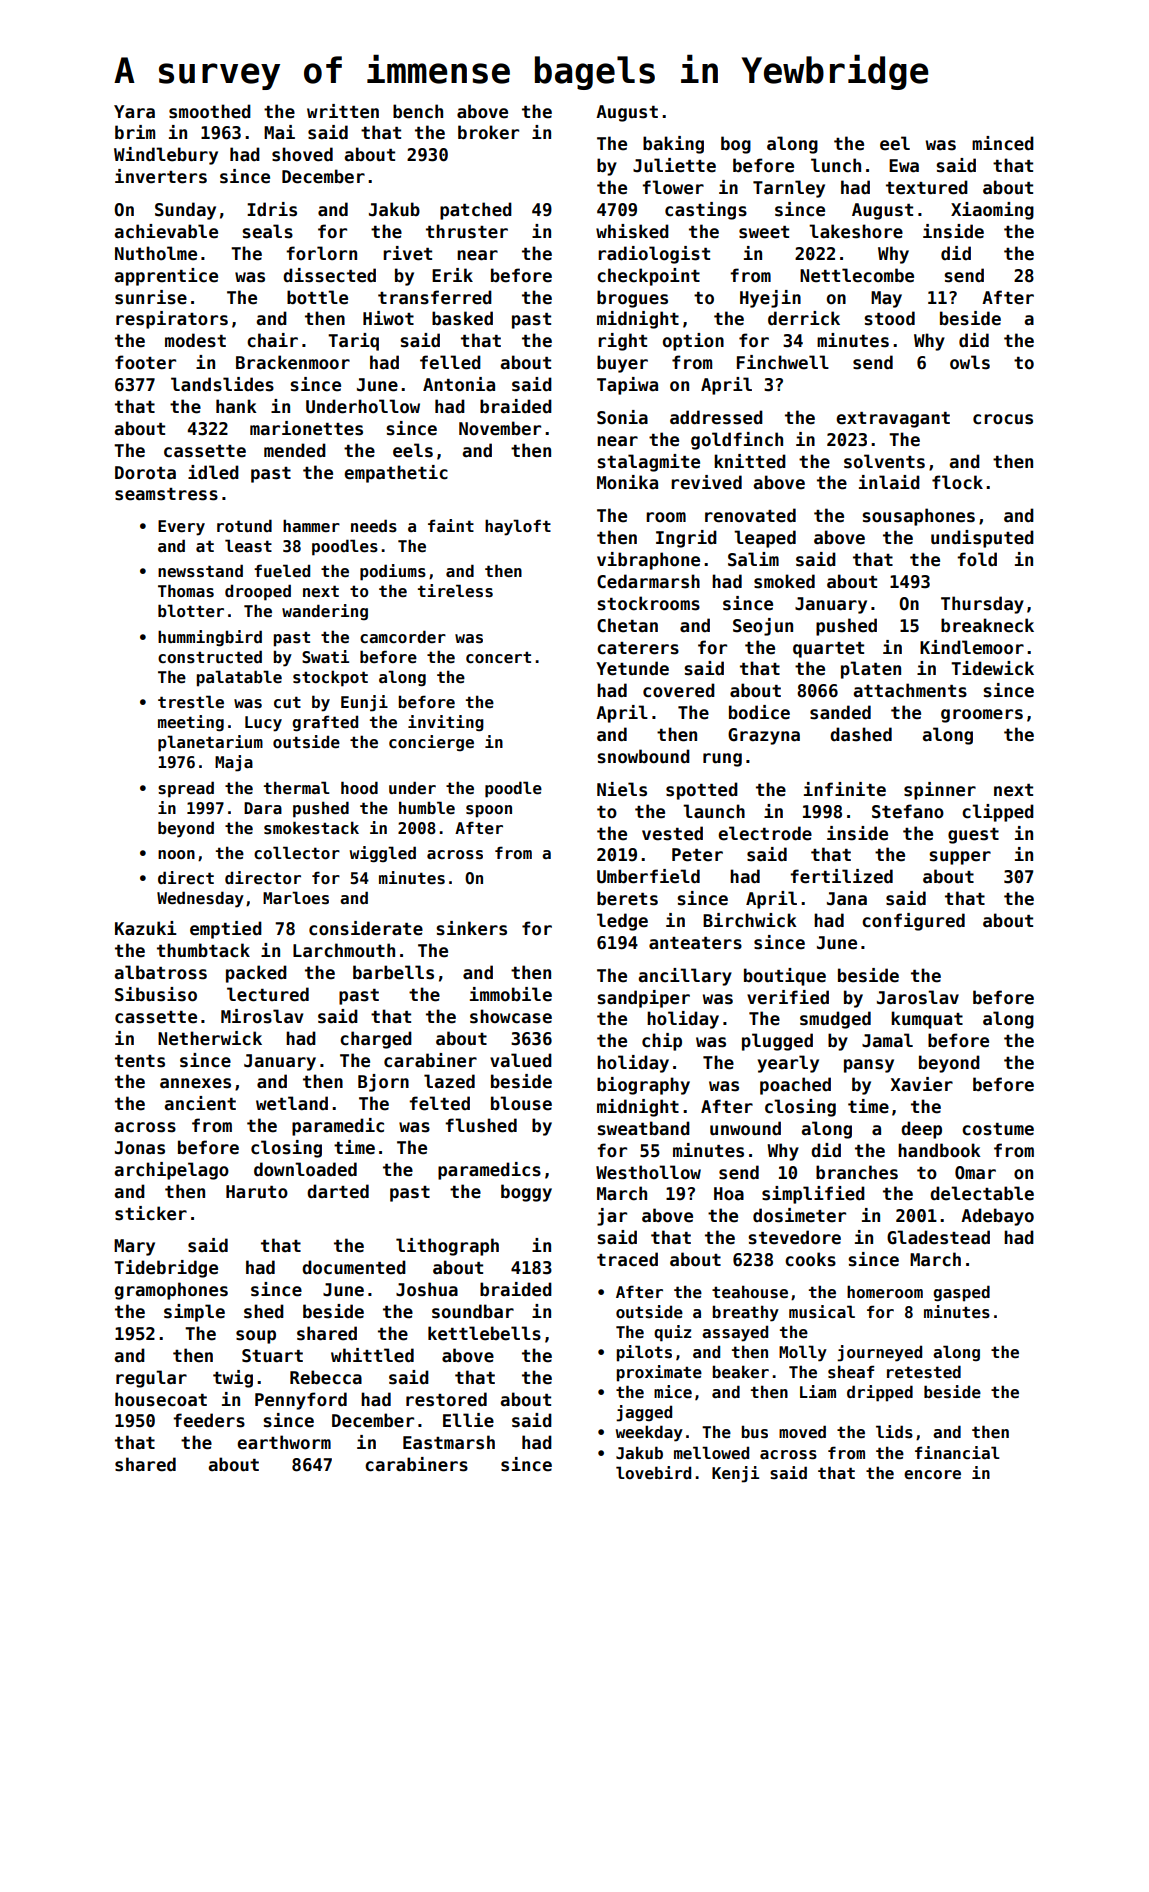 This document has width=1149, height=1892. What do you see at coordinates (284, 1442) in the document?
I see `earthworm` at bounding box center [284, 1442].
